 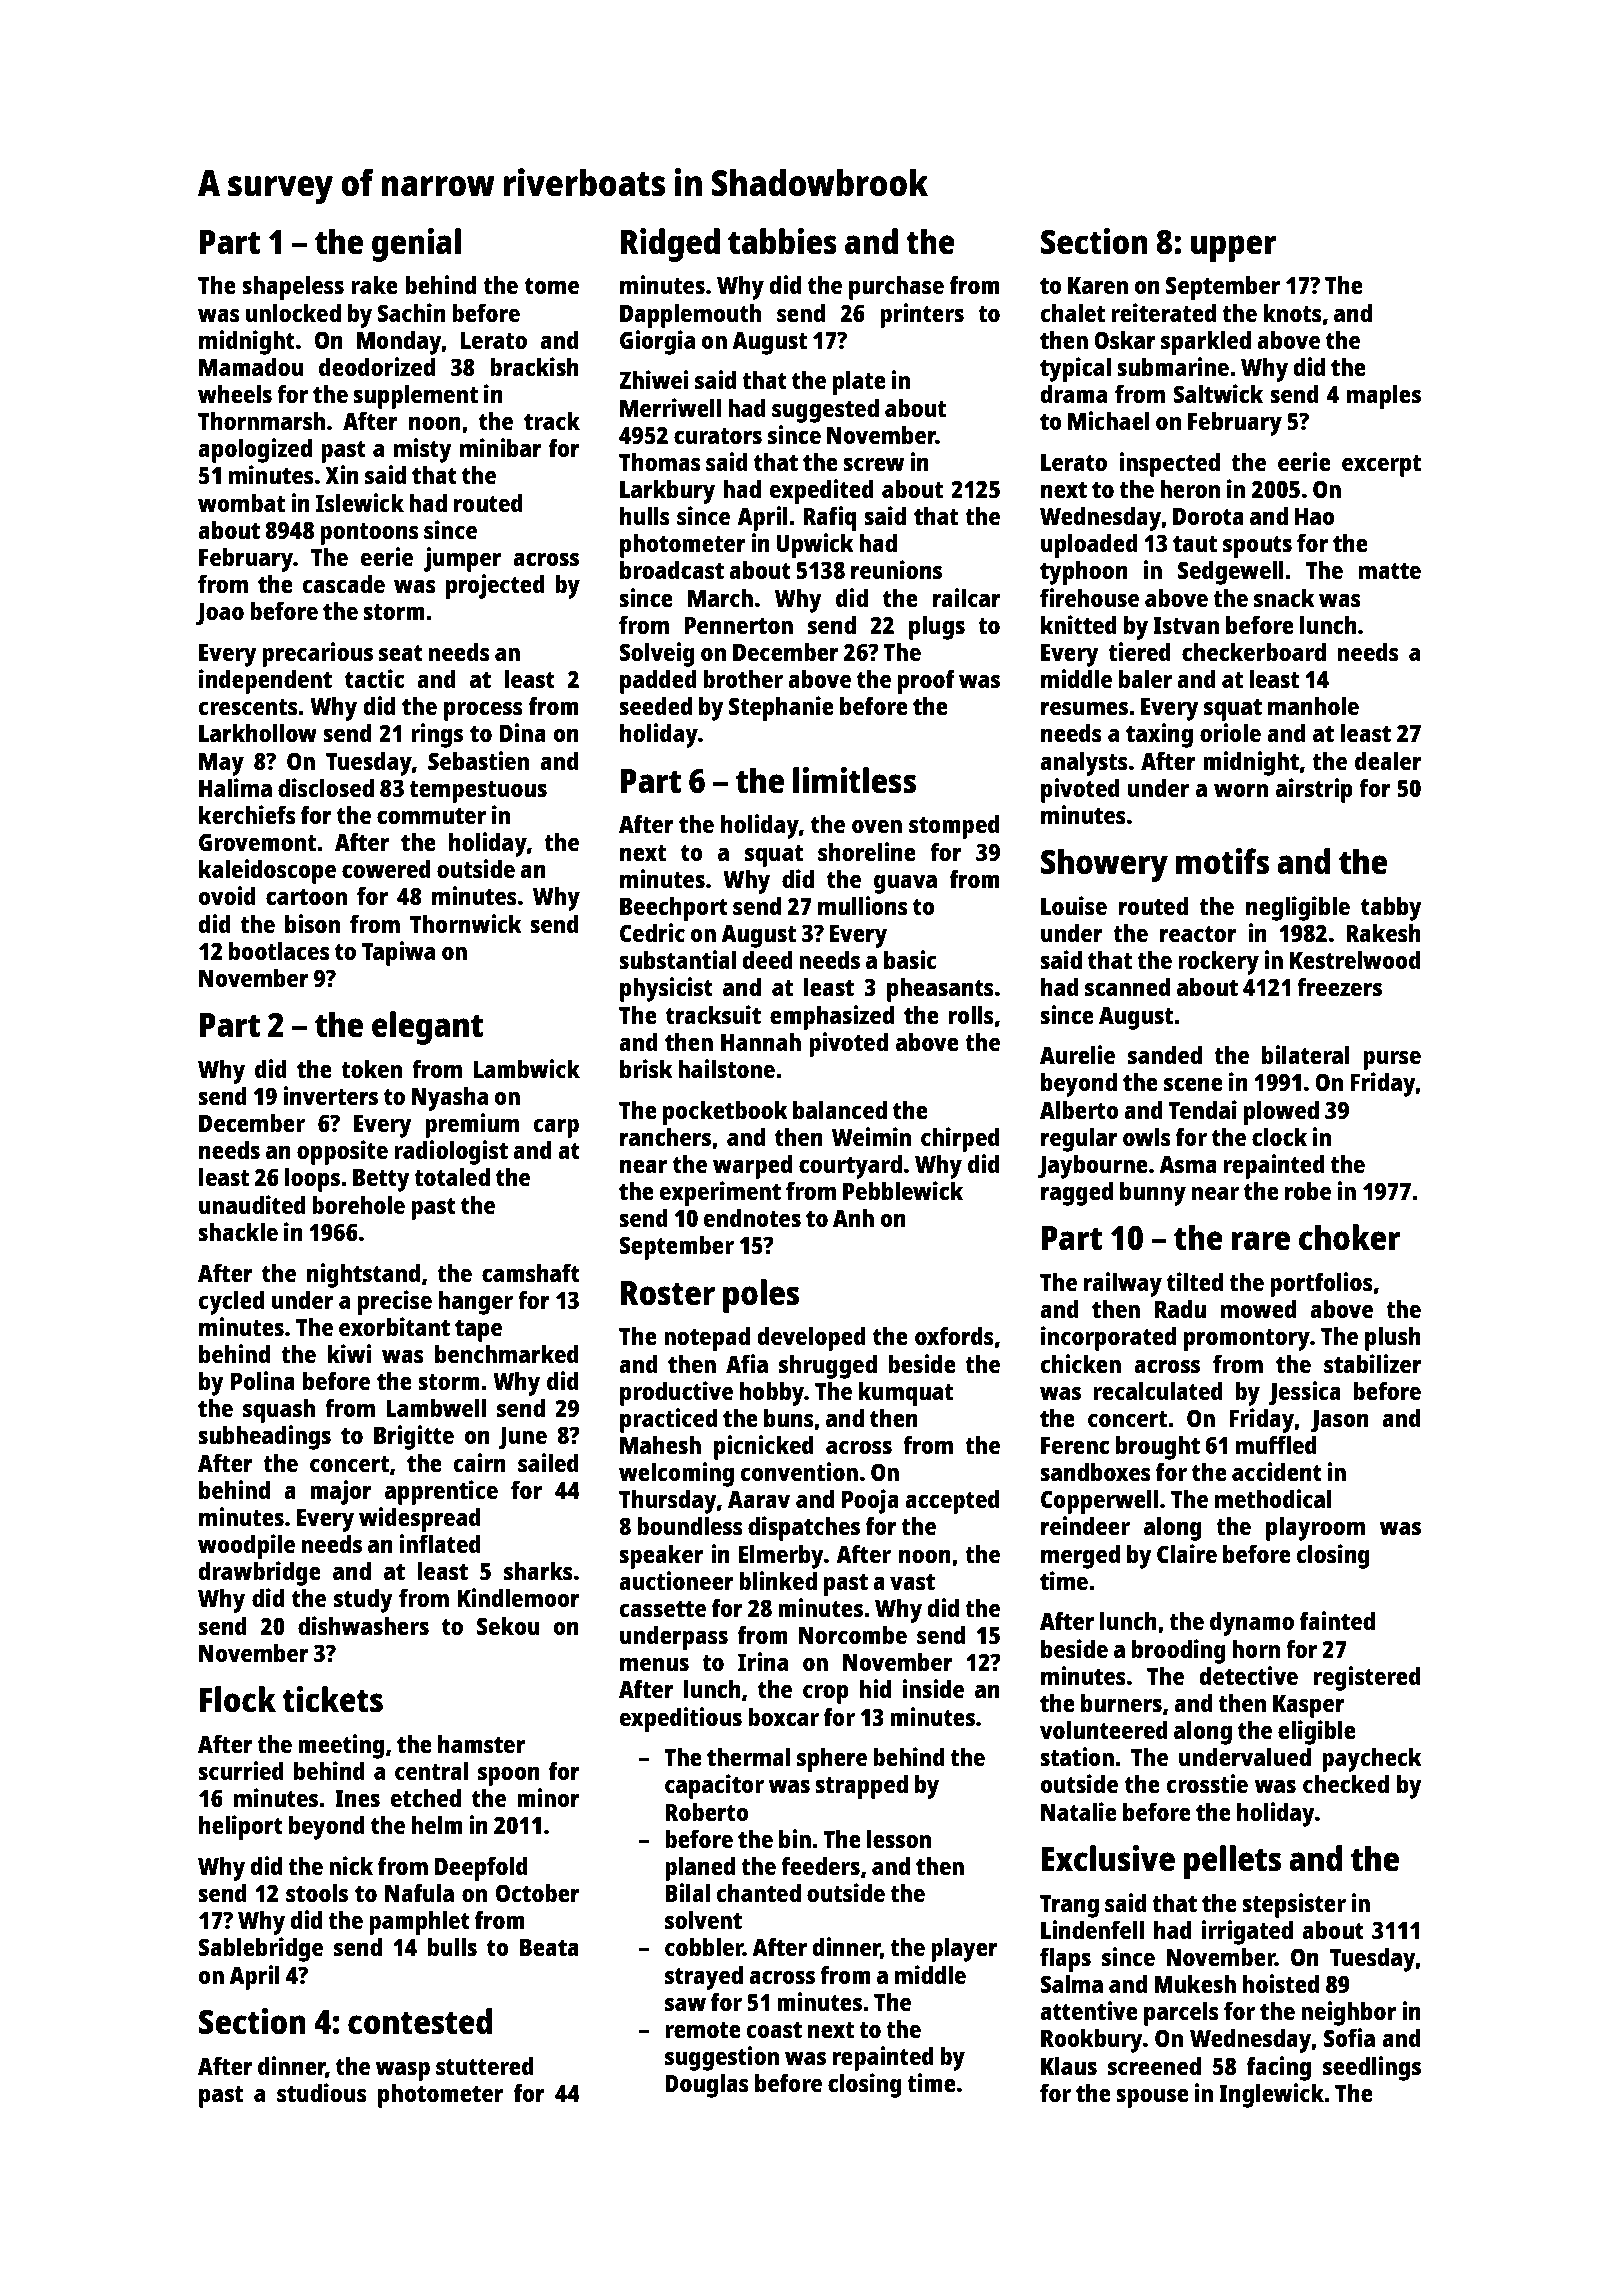 I want to click on snack, so click(x=1284, y=597).
